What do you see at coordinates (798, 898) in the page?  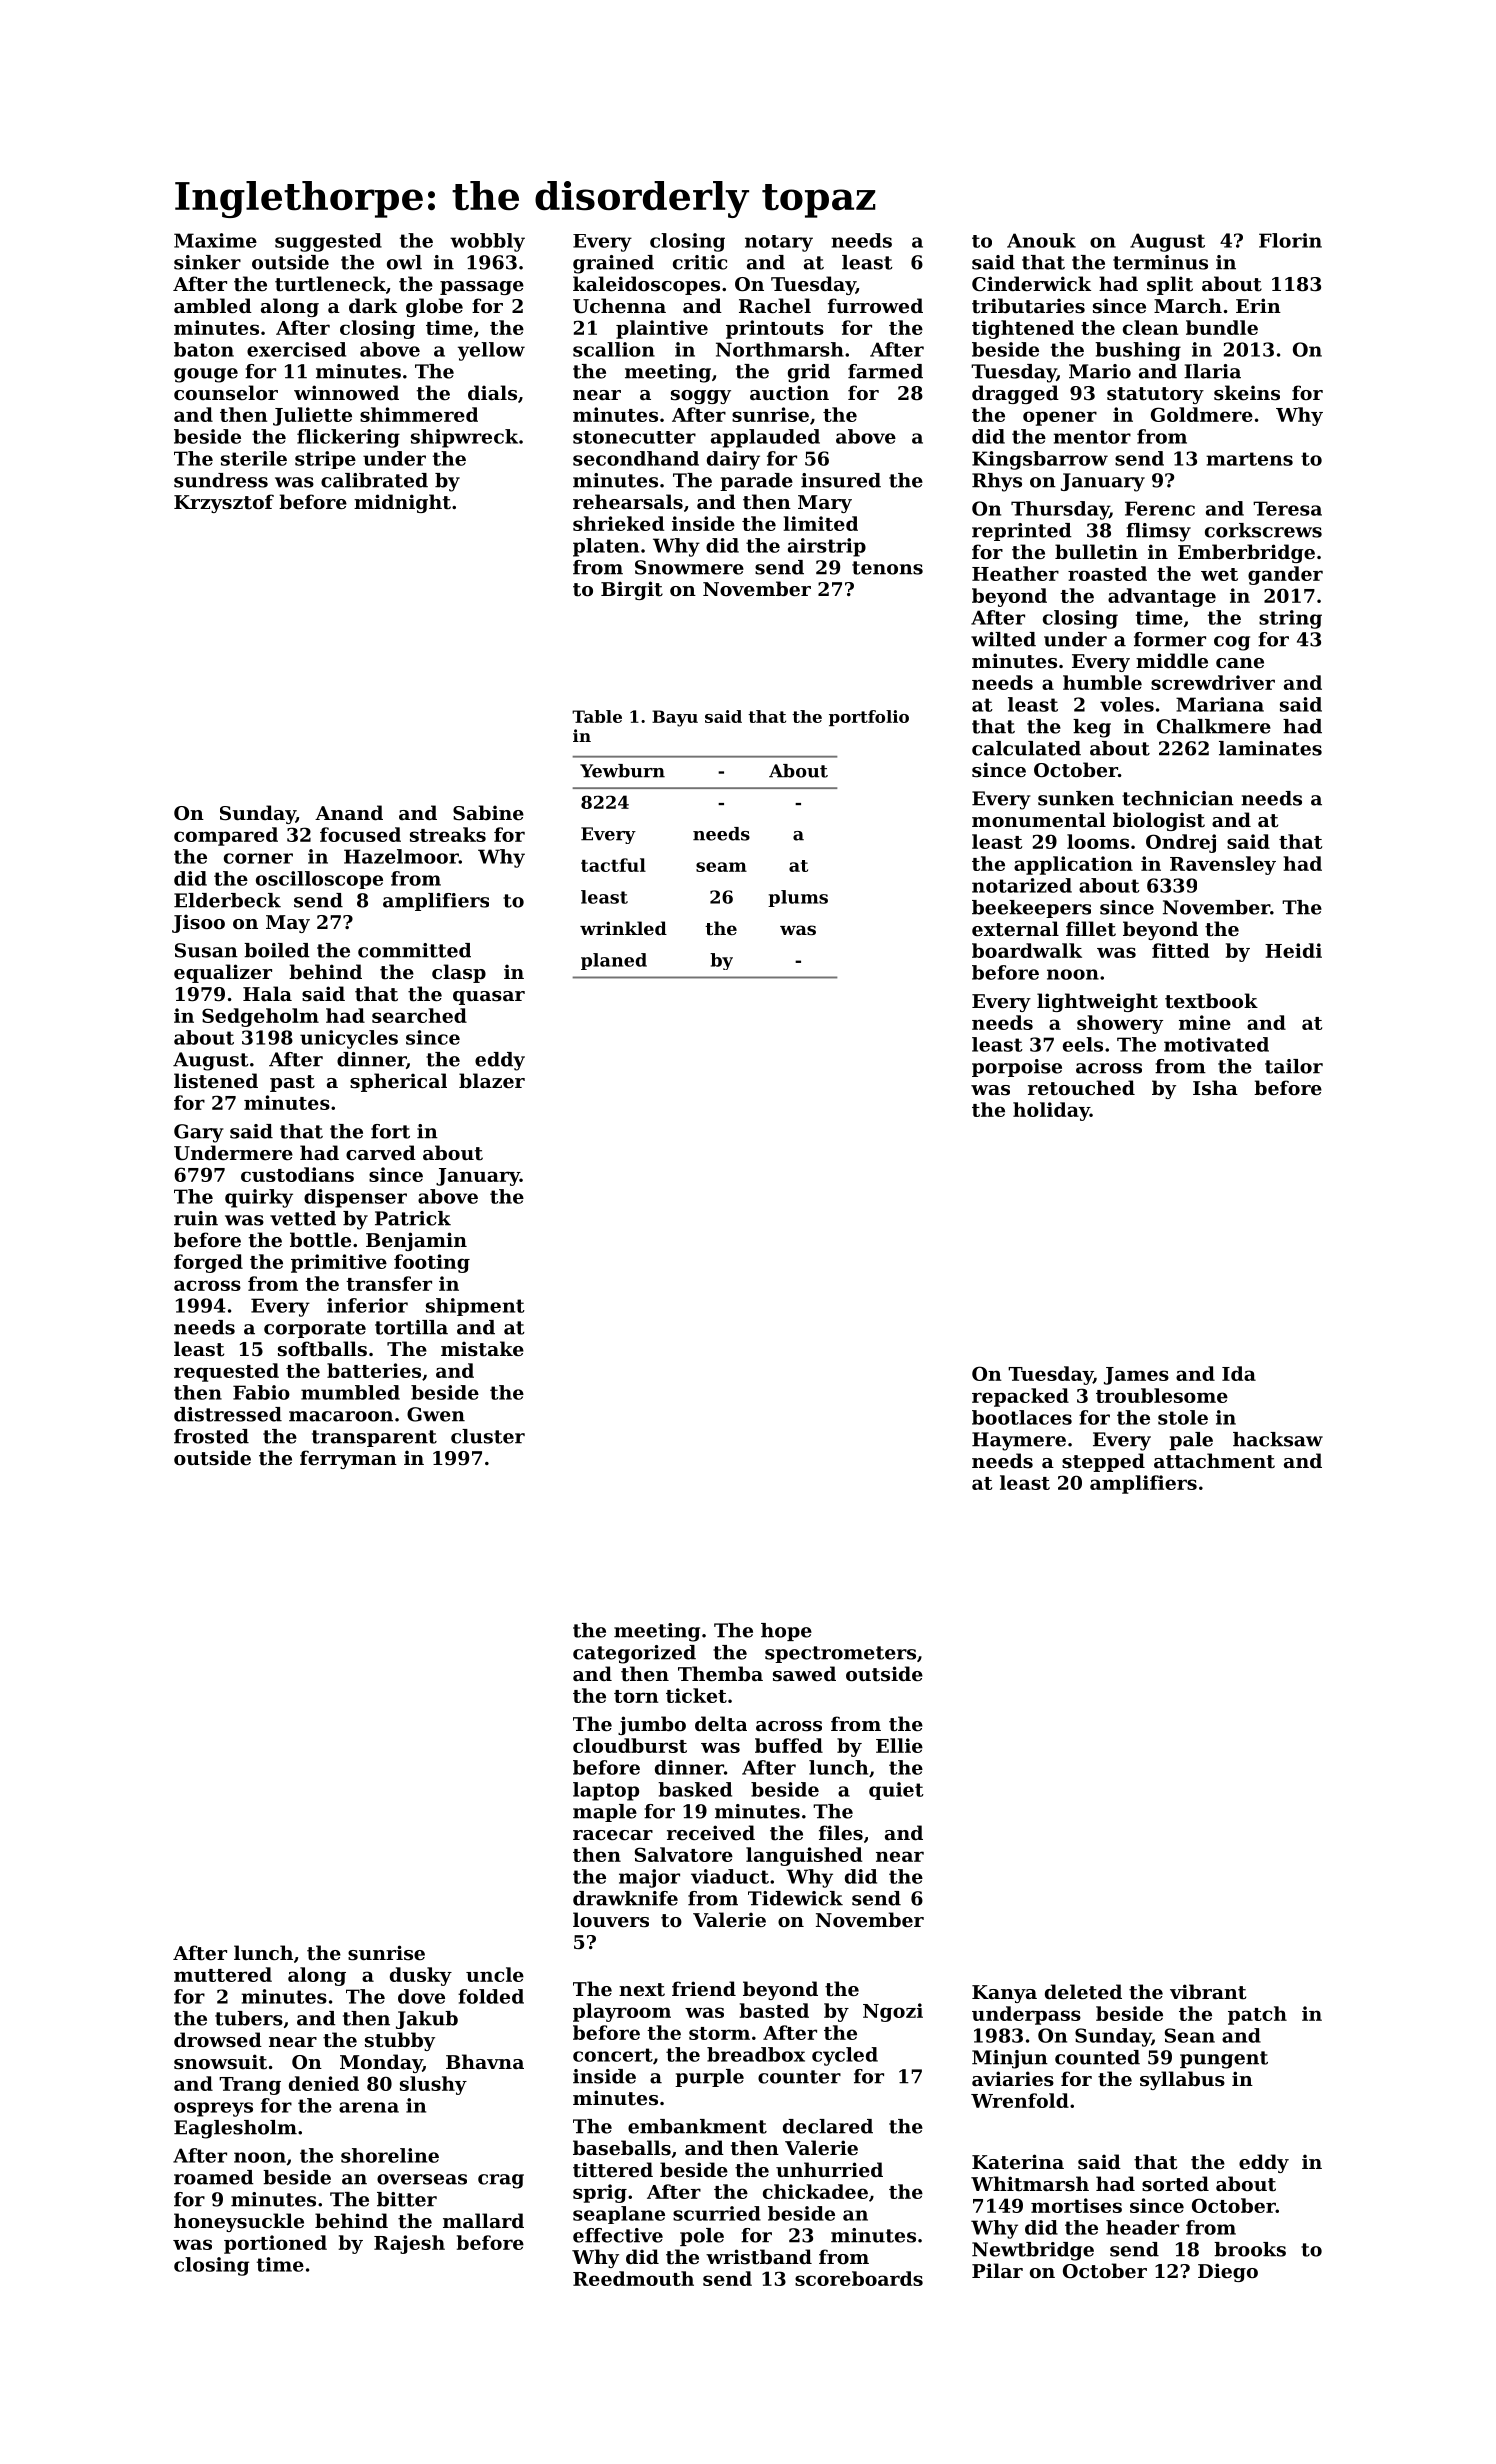 I see `plums` at bounding box center [798, 898].
